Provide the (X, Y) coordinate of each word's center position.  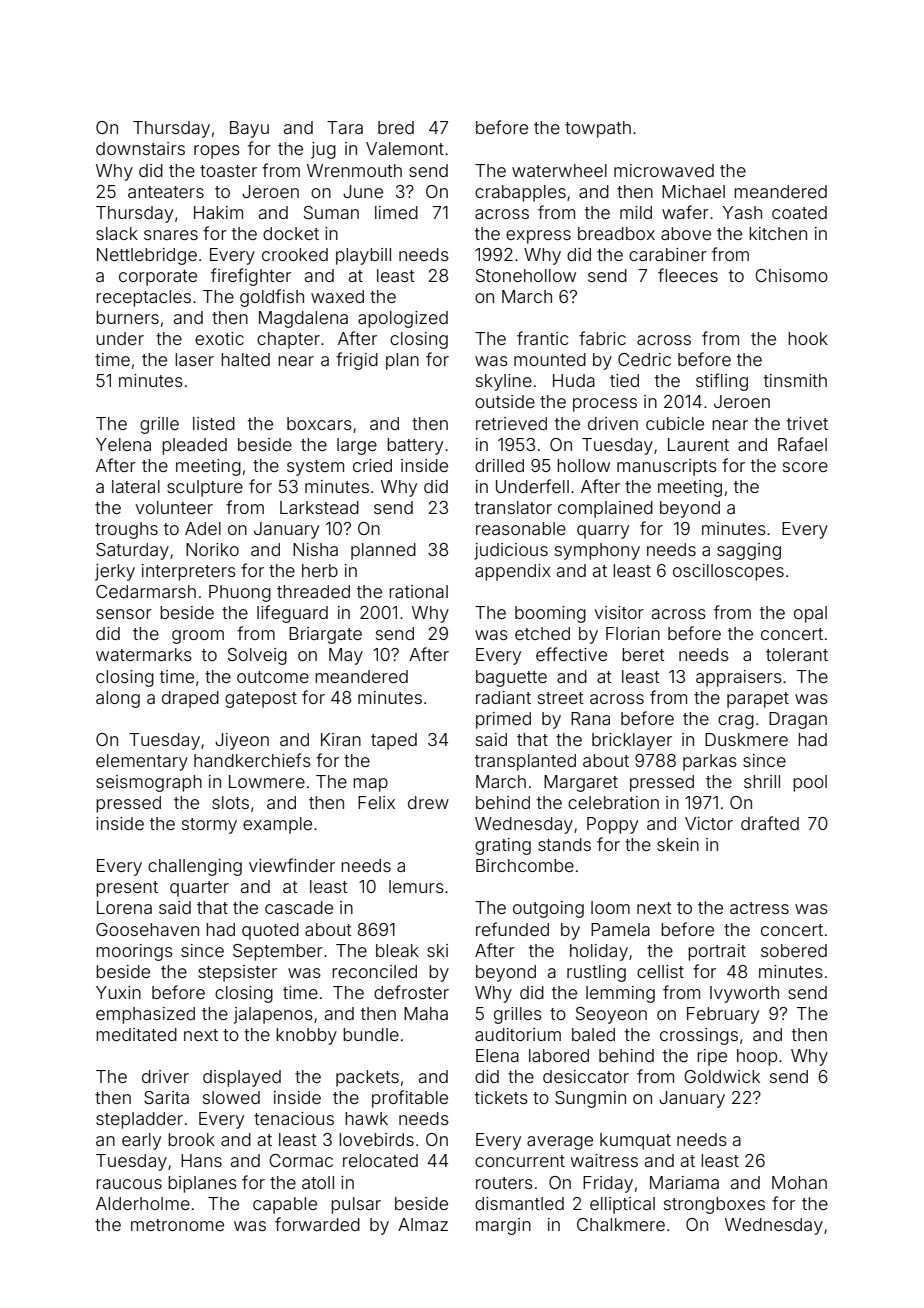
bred (396, 127)
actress (759, 908)
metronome (177, 1225)
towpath (598, 129)
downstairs (140, 148)
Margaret (581, 783)
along (118, 699)
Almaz (423, 1224)
